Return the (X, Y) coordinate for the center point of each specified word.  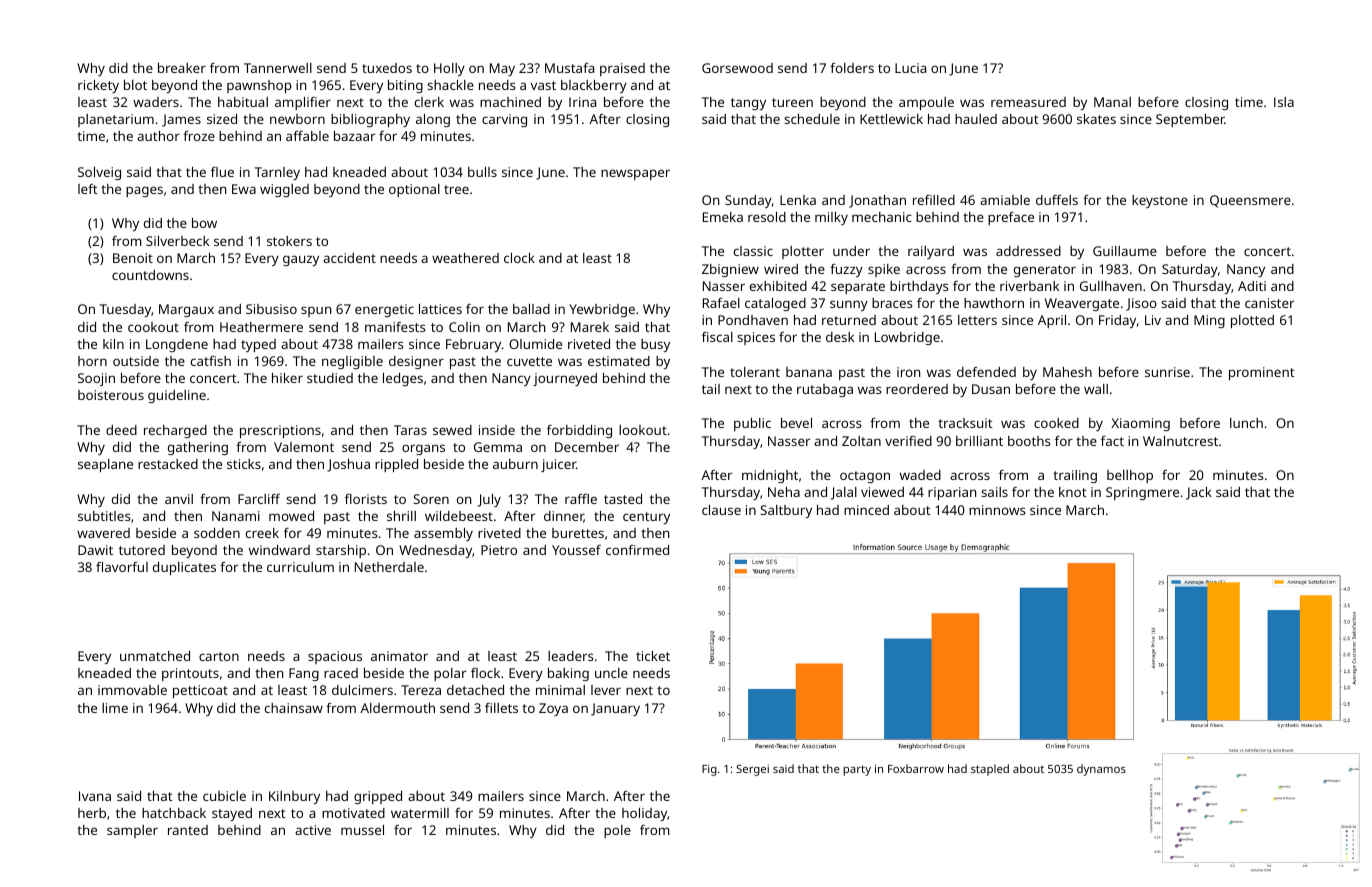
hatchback (174, 813)
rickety (98, 86)
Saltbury (786, 511)
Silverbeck (177, 241)
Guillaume (1125, 251)
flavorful (122, 567)
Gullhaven (1111, 286)
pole (617, 831)
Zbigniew (730, 270)
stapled (990, 770)
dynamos (1101, 770)
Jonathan (877, 201)
